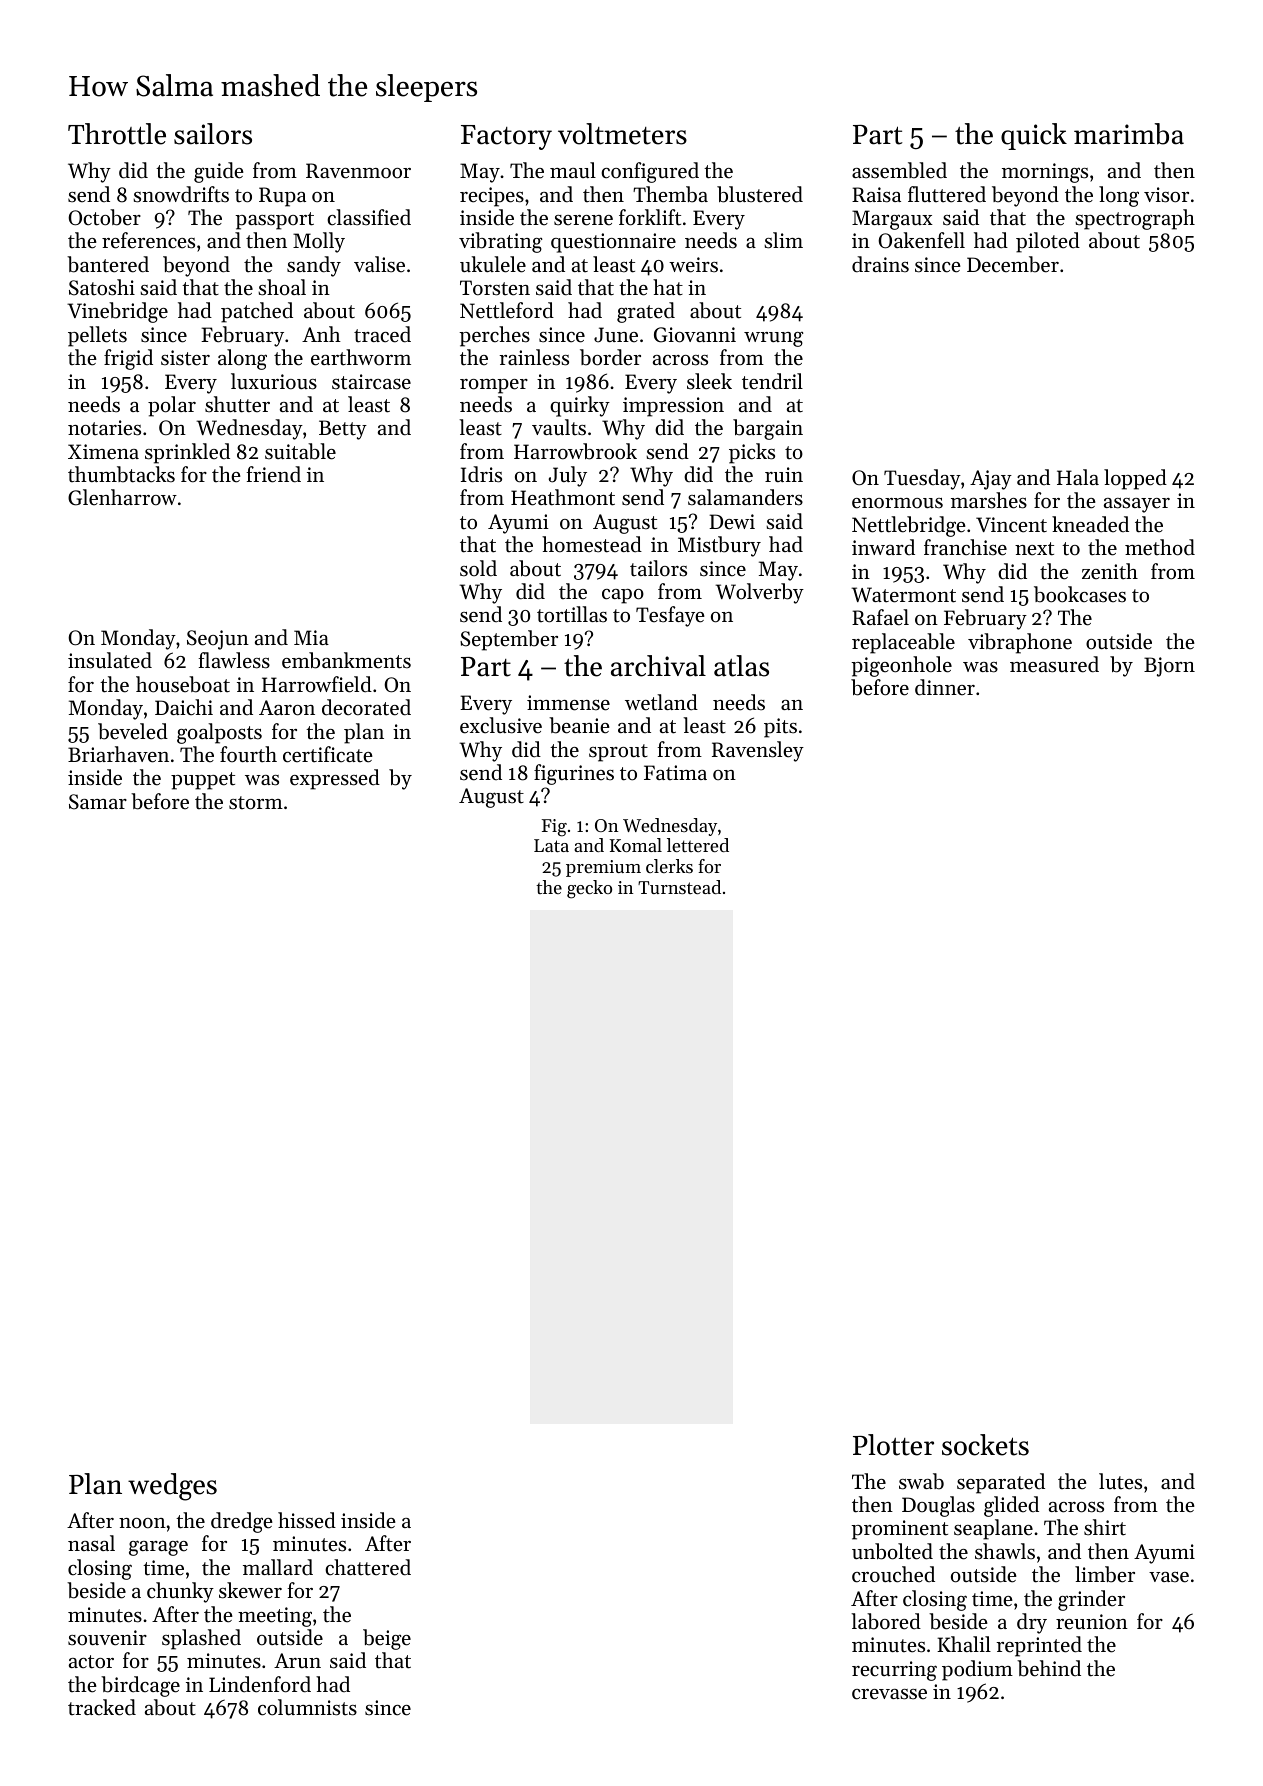  I want to click on friend, so click(273, 474).
